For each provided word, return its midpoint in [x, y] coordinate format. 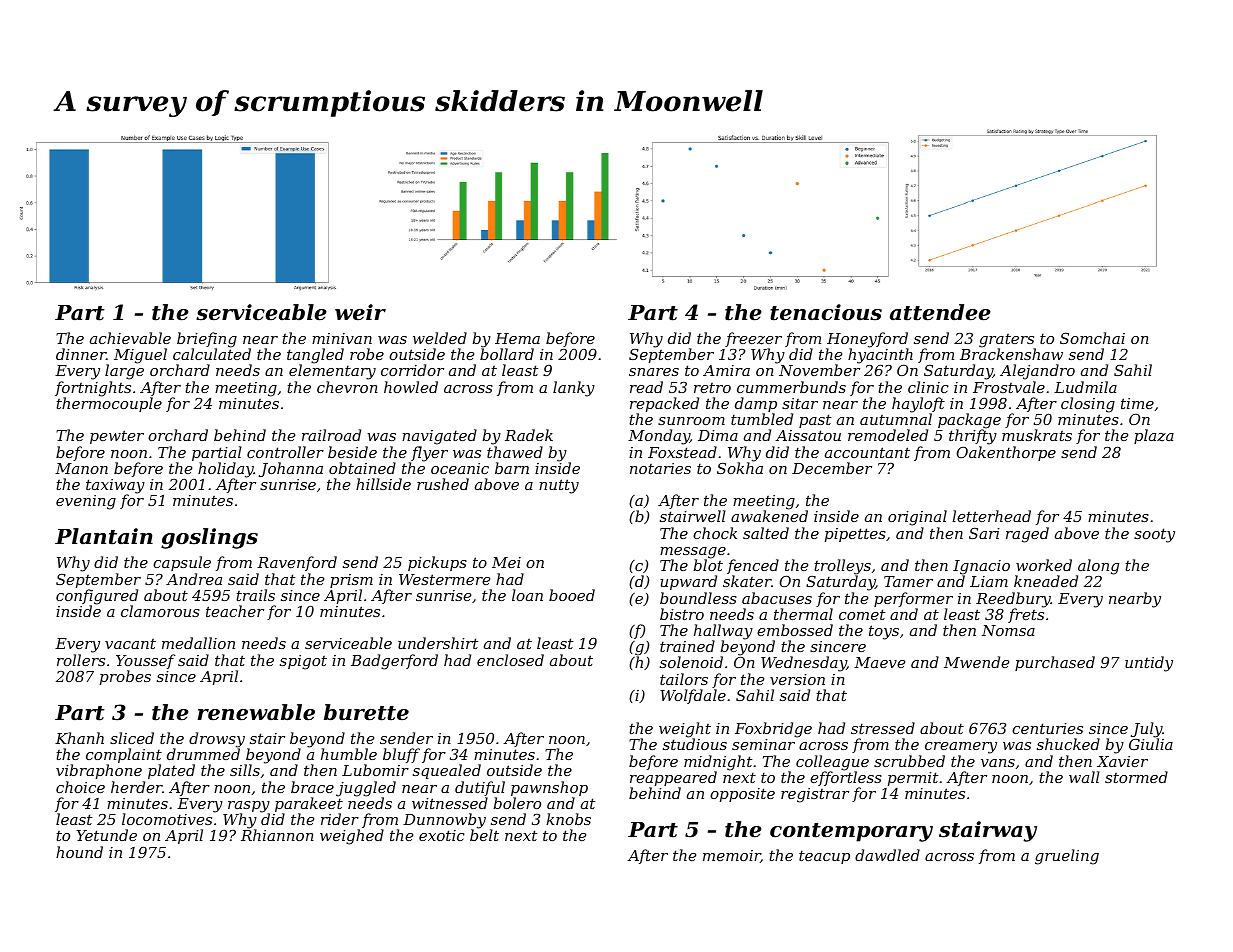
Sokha [740, 468]
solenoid [691, 662]
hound [79, 852]
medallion [198, 643]
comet [862, 614]
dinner [81, 354]
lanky [574, 389]
